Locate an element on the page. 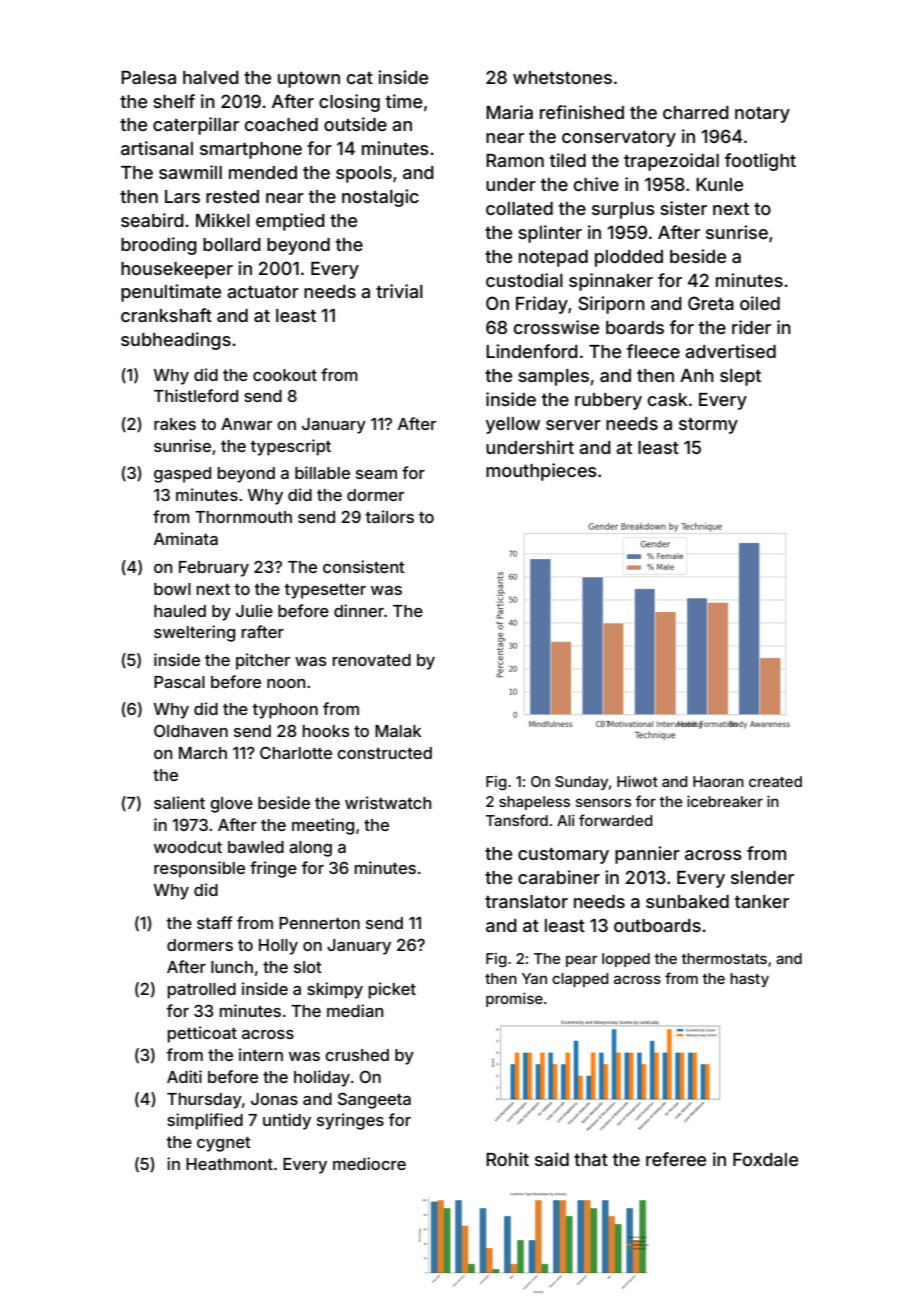 The height and width of the image is (1314, 924). uptown is located at coordinates (309, 80).
